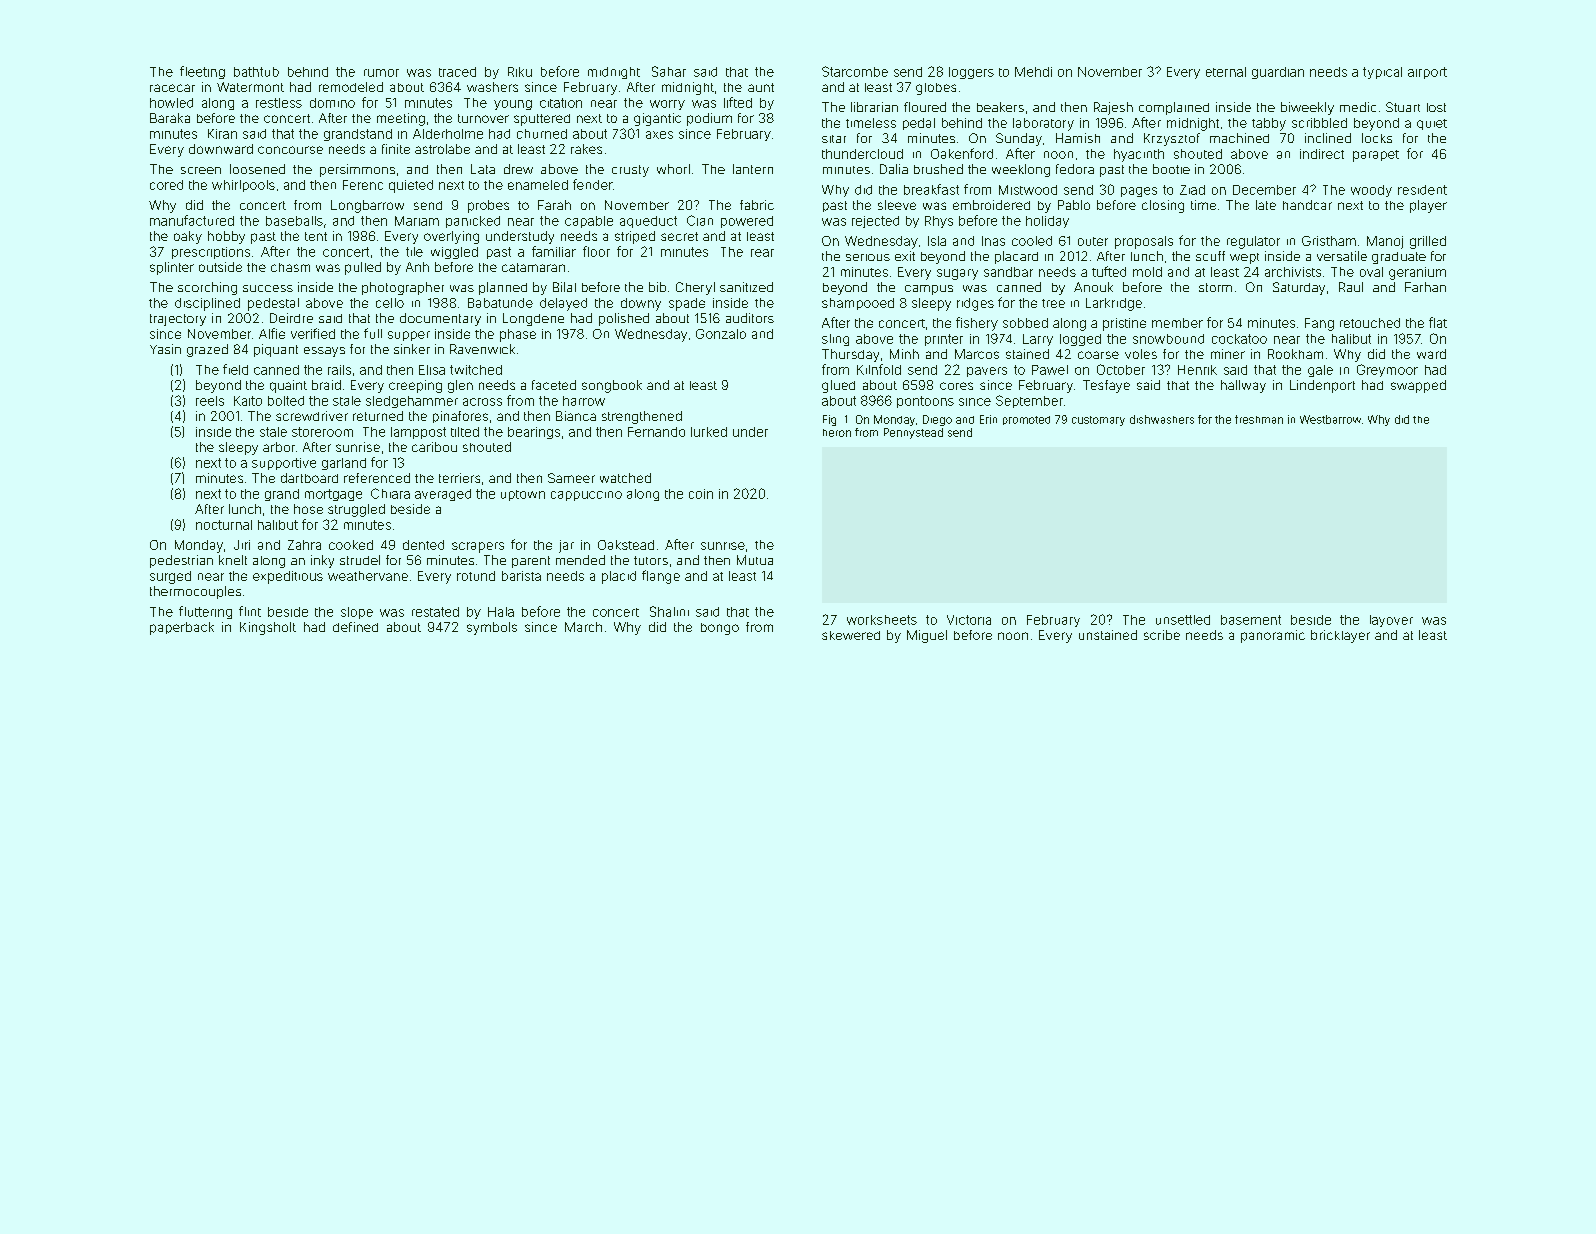 Image resolution: width=1596 pixels, height=1234 pixels. What do you see at coordinates (1422, 190) in the screenshot?
I see `resident` at bounding box center [1422, 190].
